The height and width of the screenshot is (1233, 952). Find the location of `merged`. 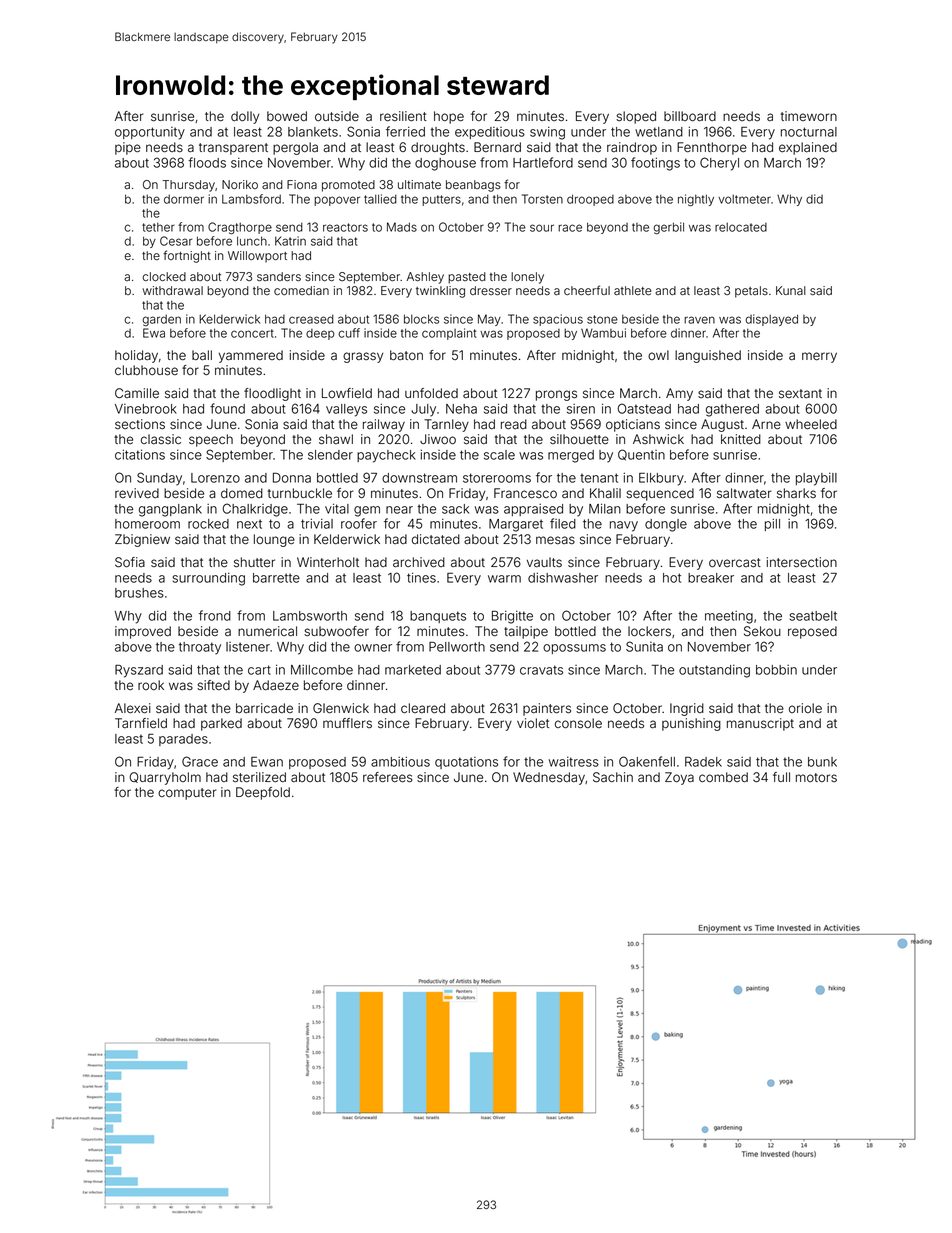

merged is located at coordinates (571, 456).
